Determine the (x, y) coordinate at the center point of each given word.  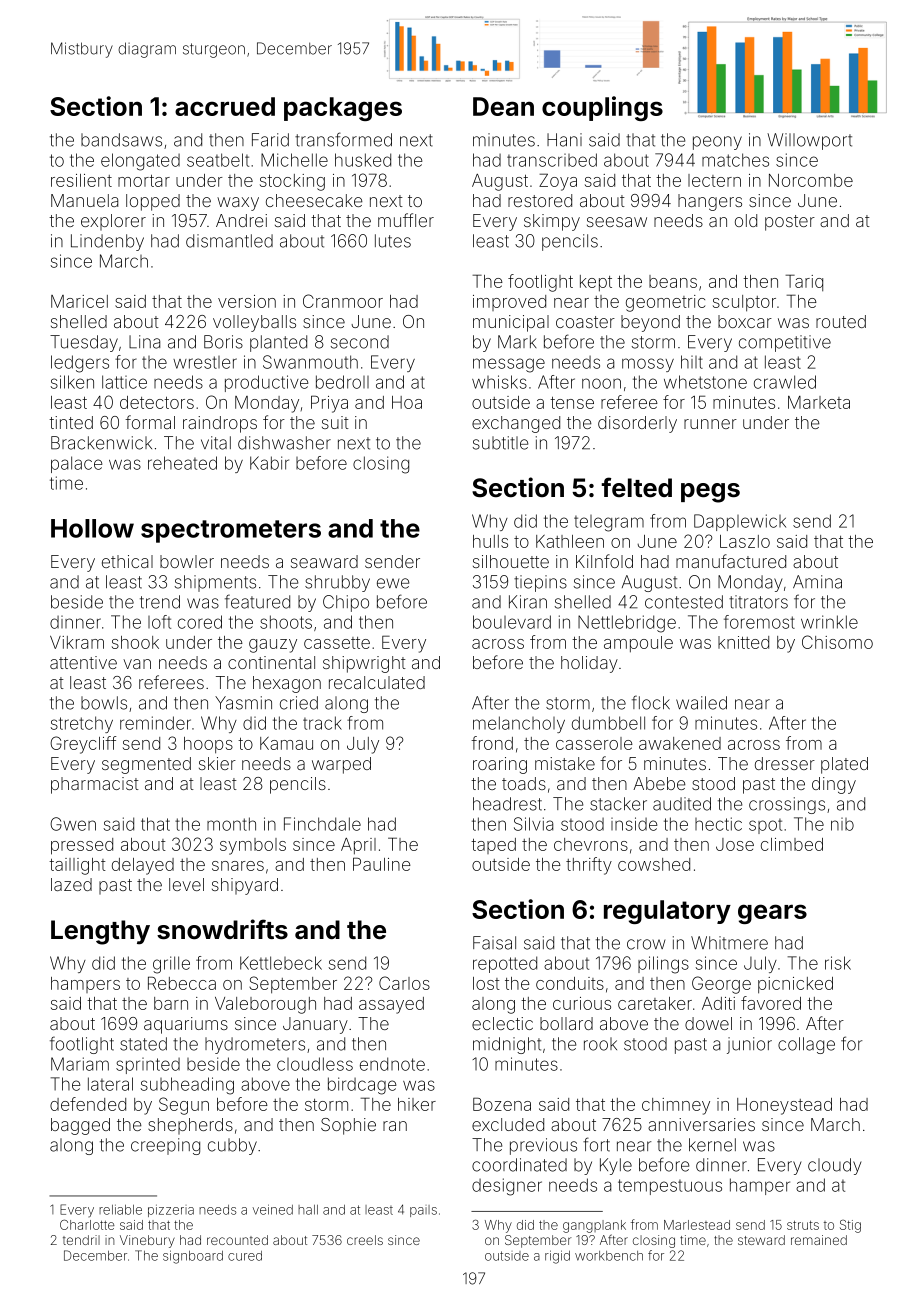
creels (365, 1240)
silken (72, 382)
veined (273, 1209)
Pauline (382, 864)
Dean (503, 106)
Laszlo (745, 541)
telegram (609, 523)
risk (838, 963)
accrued (225, 106)
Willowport (809, 141)
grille (171, 965)
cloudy (834, 1166)
